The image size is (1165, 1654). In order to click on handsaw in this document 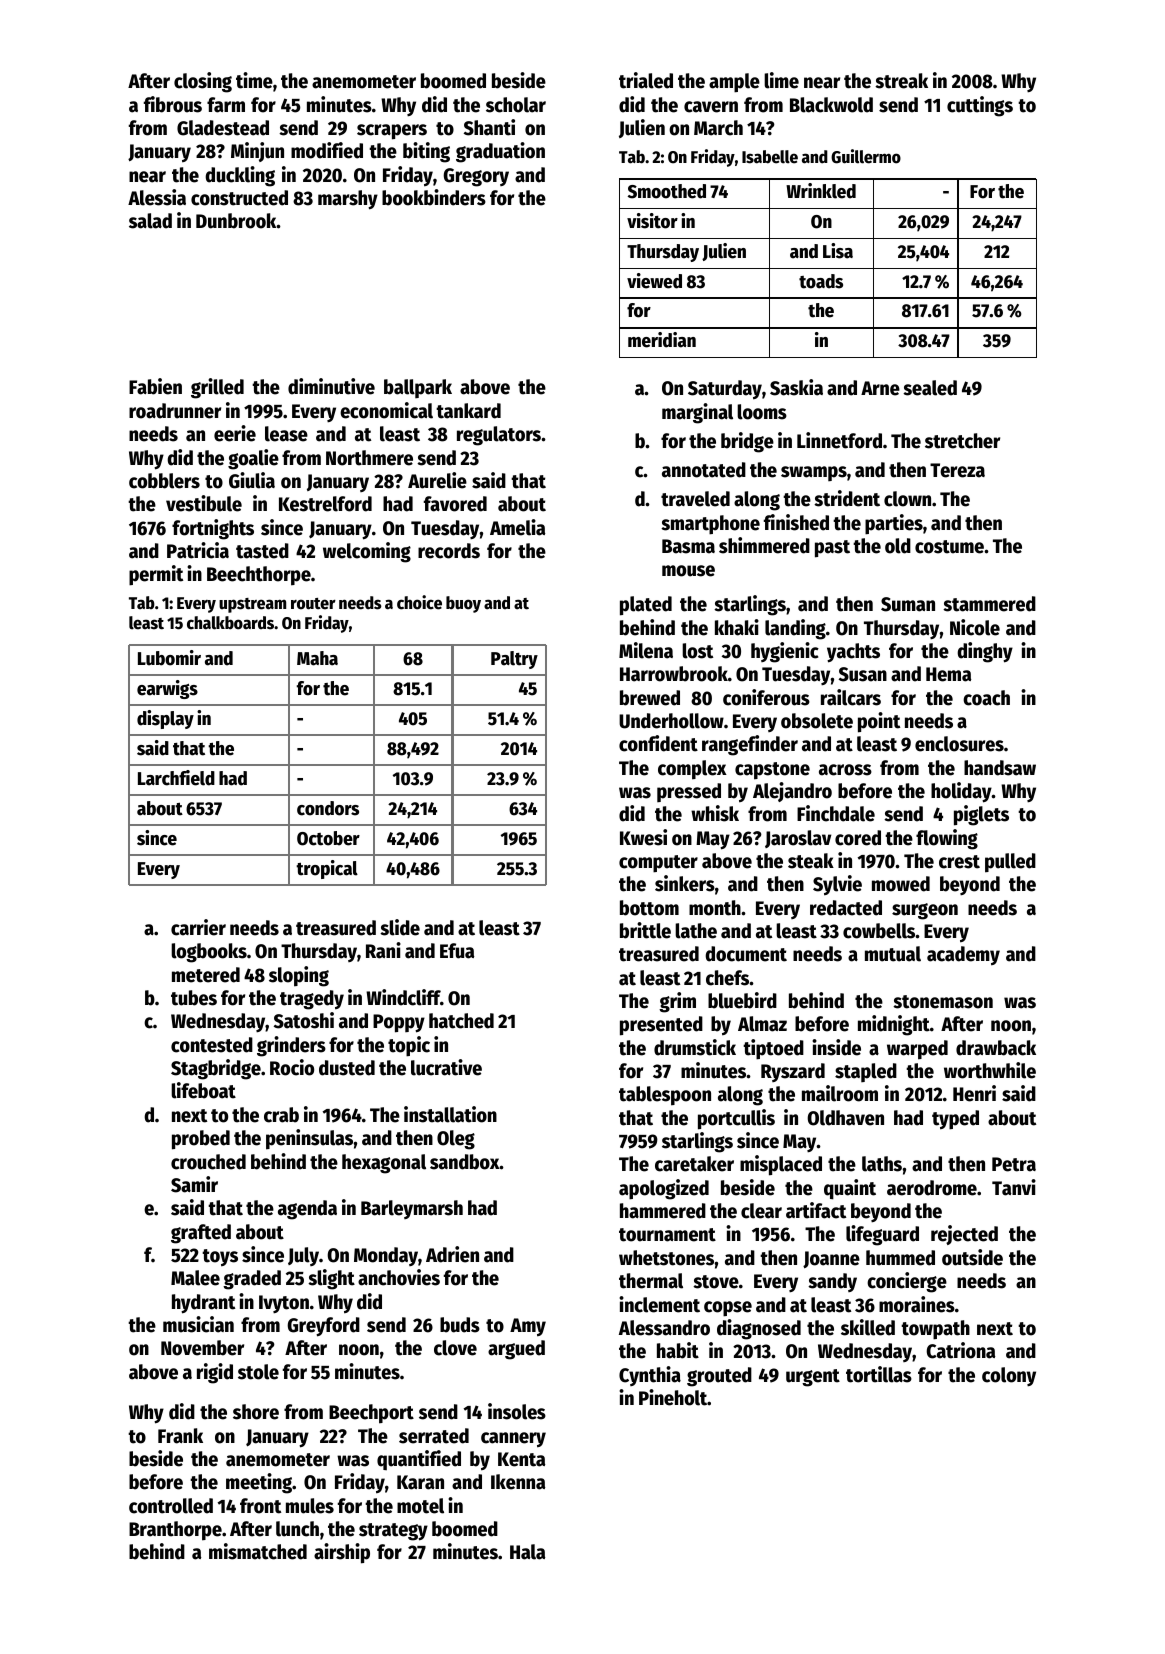, I will do `click(1000, 768)`.
